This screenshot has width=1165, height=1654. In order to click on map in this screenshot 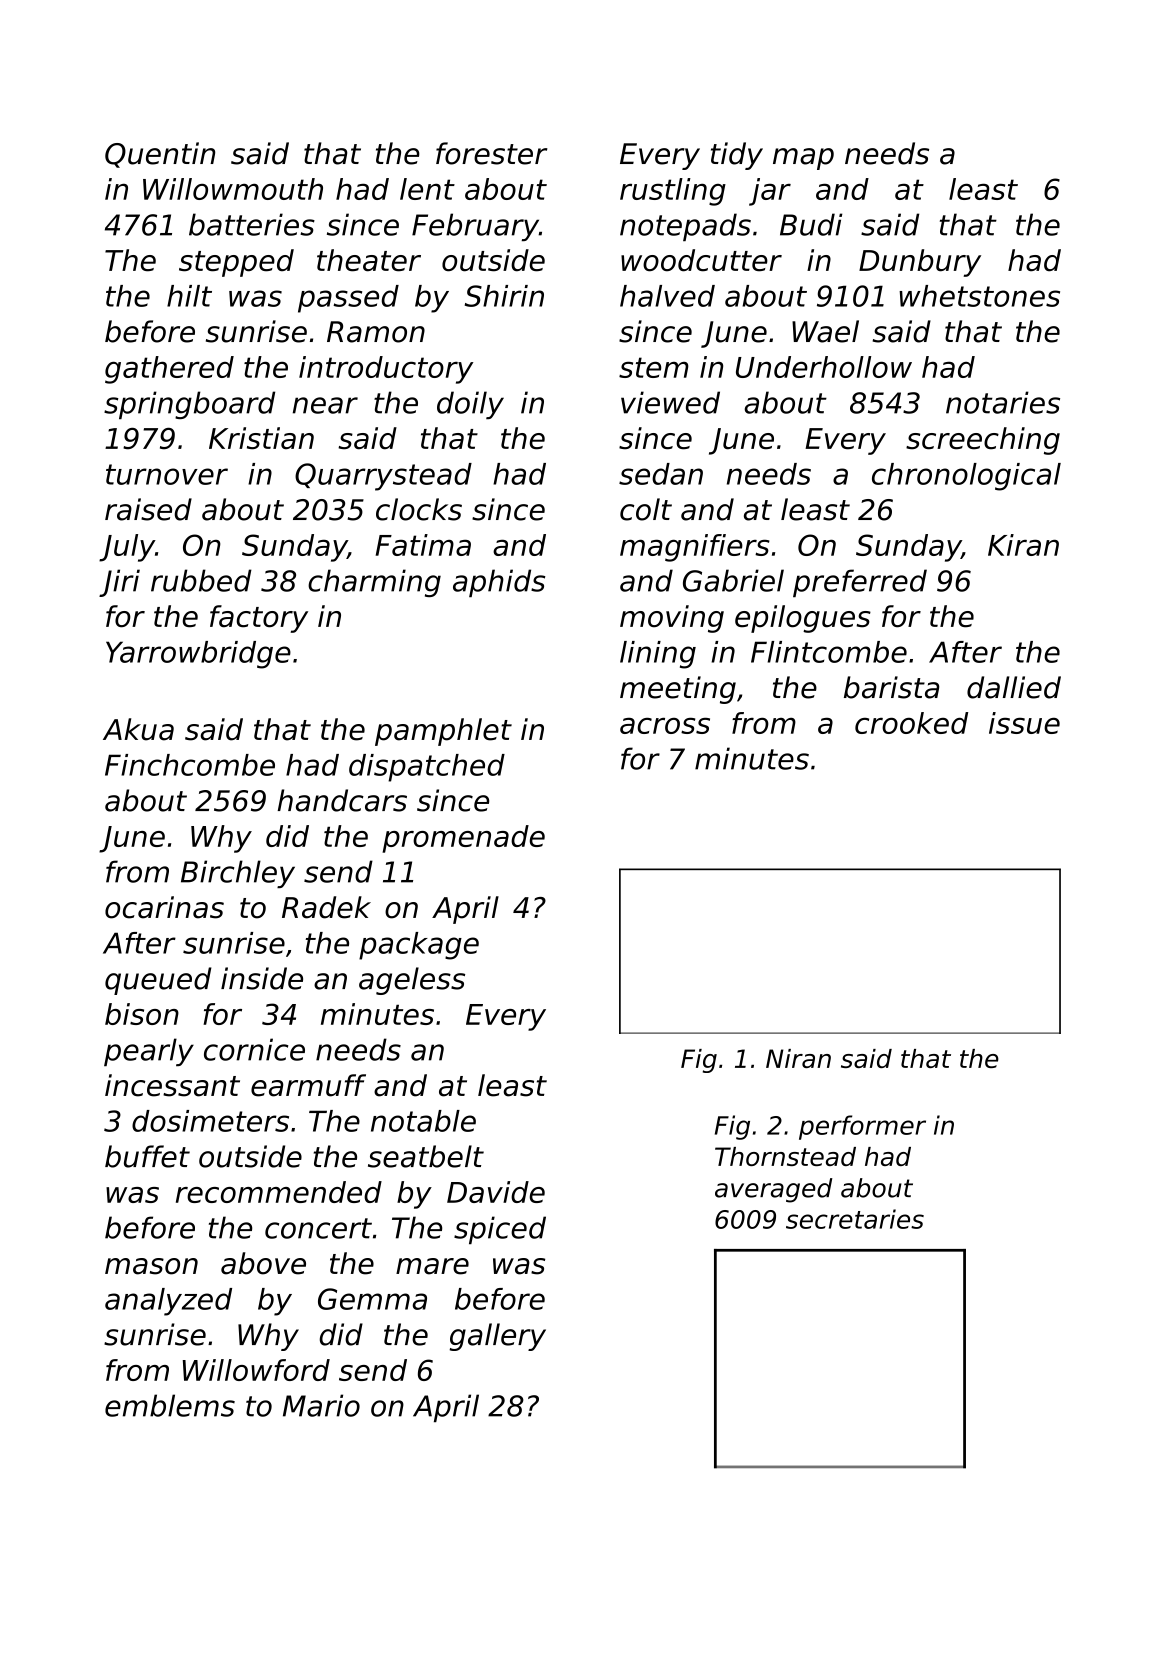, I will do `click(803, 159)`.
